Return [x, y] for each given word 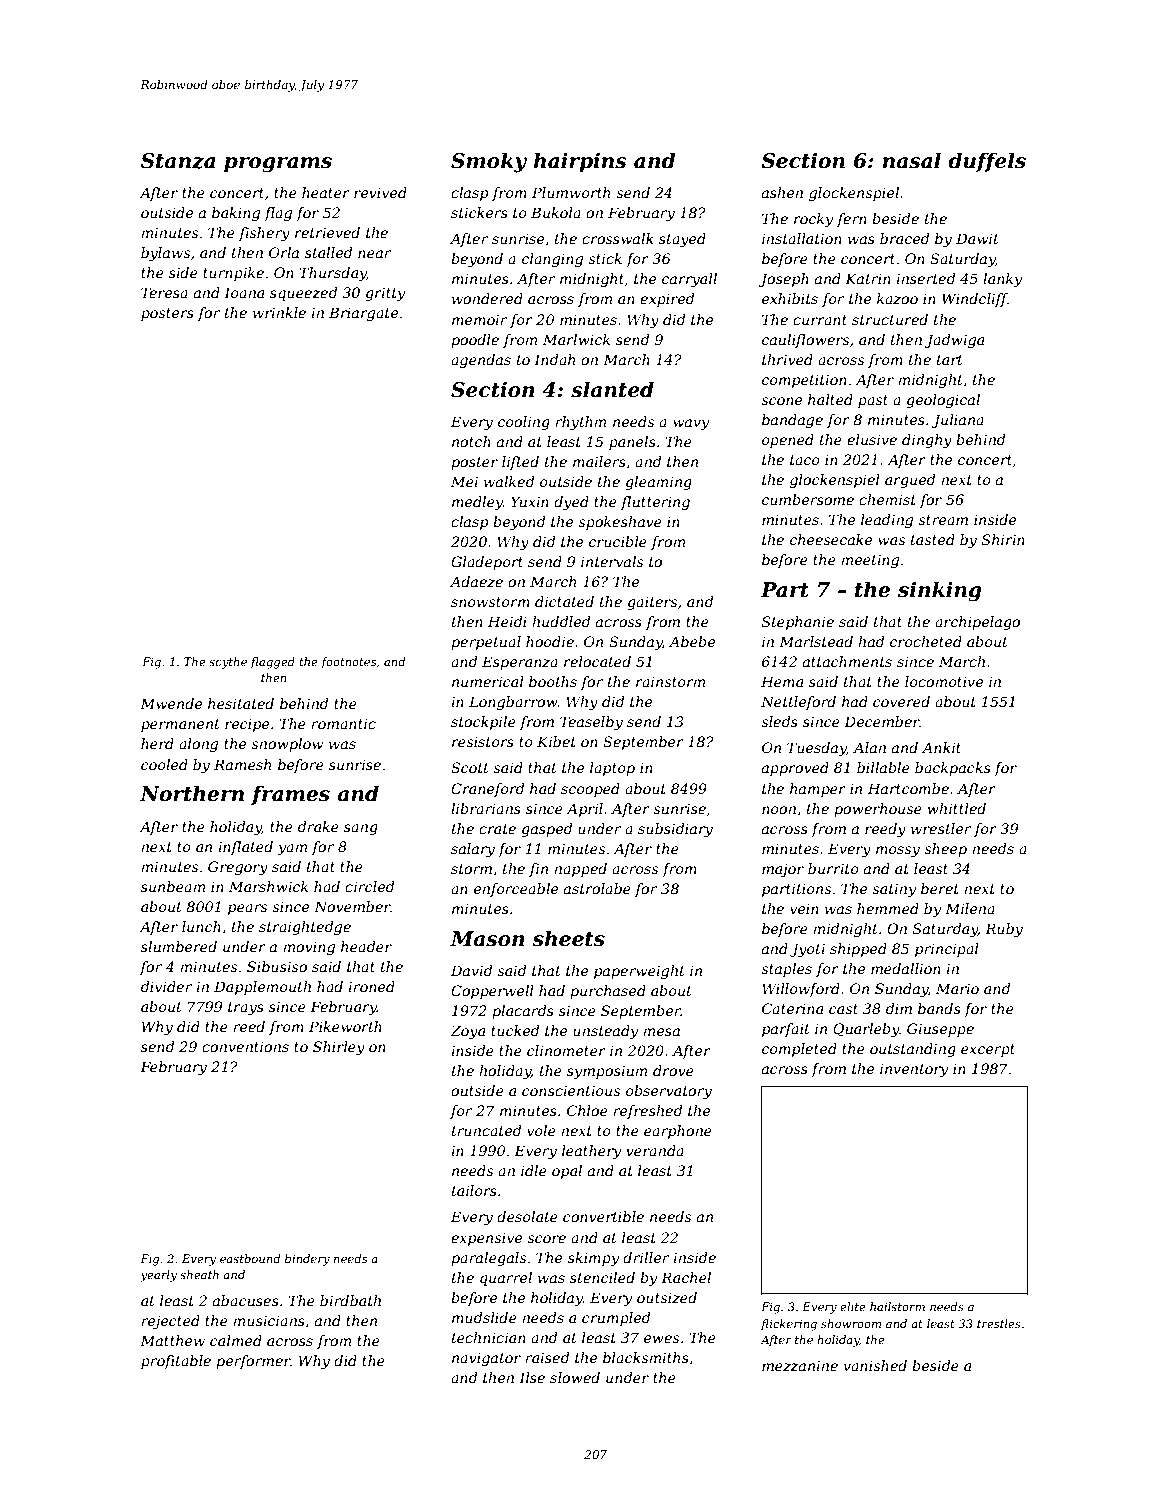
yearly [158, 1276]
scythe [228, 663]
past [873, 401]
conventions [245, 1046]
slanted [612, 389]
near [374, 254]
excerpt [988, 1050]
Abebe [692, 641]
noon [779, 810]
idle [534, 1170]
